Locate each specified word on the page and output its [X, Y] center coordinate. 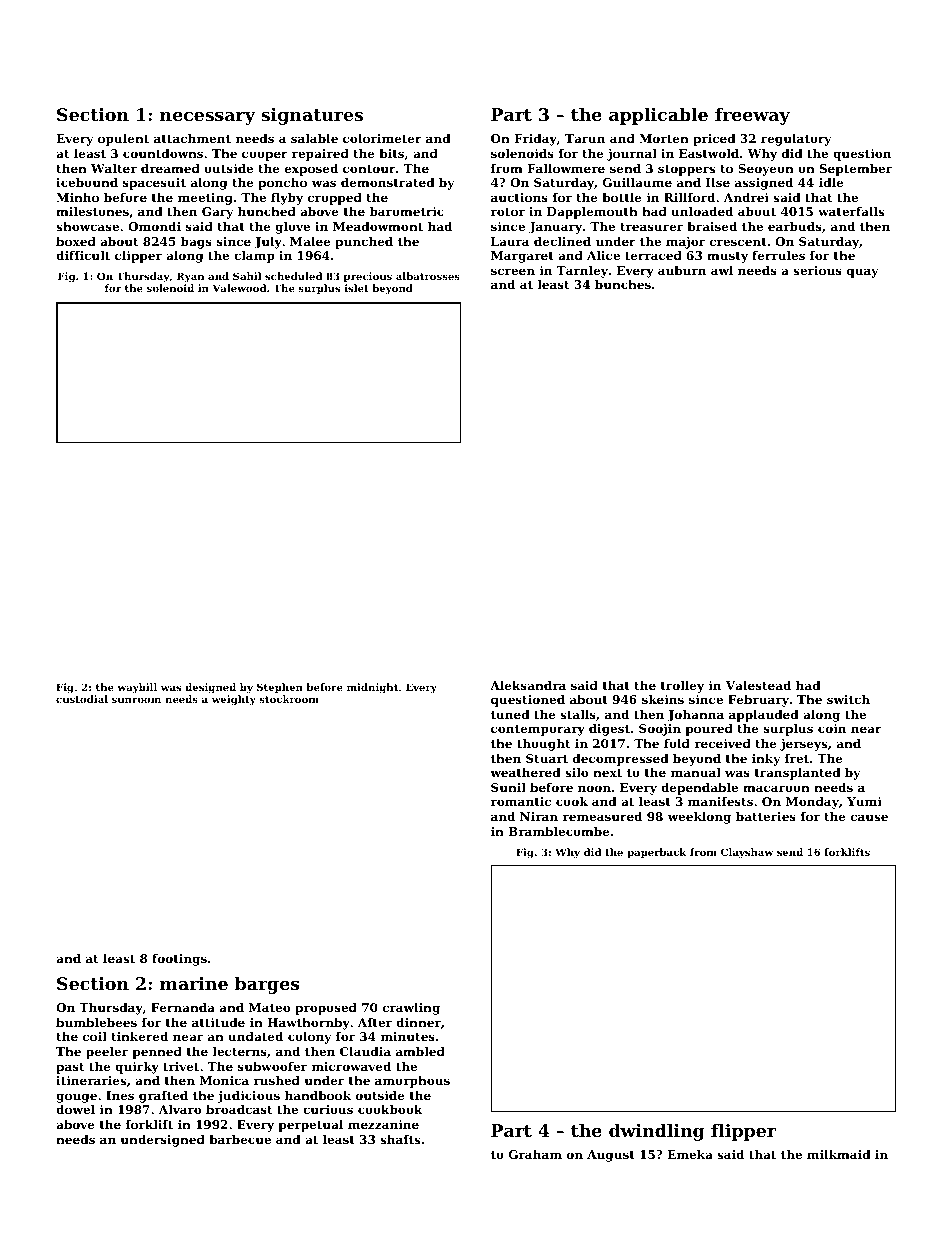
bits [391, 153]
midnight [372, 688]
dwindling [656, 1132]
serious [817, 270]
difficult [83, 255]
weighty [234, 700]
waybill [137, 688]
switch [848, 699]
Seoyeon [766, 170]
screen [513, 271]
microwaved [351, 1066]
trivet [181, 1066]
